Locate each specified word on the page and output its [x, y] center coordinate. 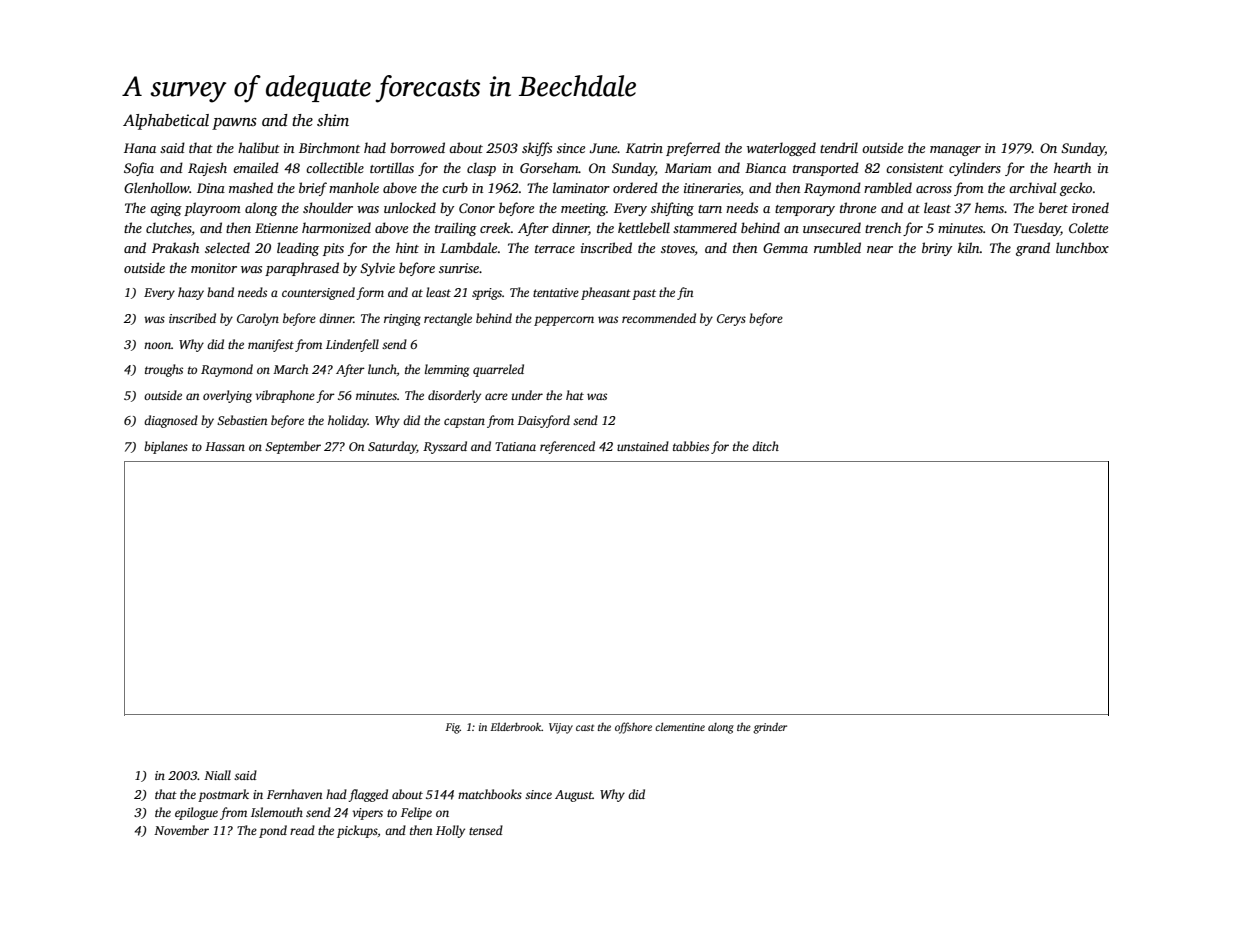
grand [1033, 249]
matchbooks [490, 794]
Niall [217, 775]
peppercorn [564, 321]
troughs [164, 370]
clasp [481, 169]
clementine [680, 726]
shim [333, 120]
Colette [1088, 227]
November [181, 830]
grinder [770, 728]
